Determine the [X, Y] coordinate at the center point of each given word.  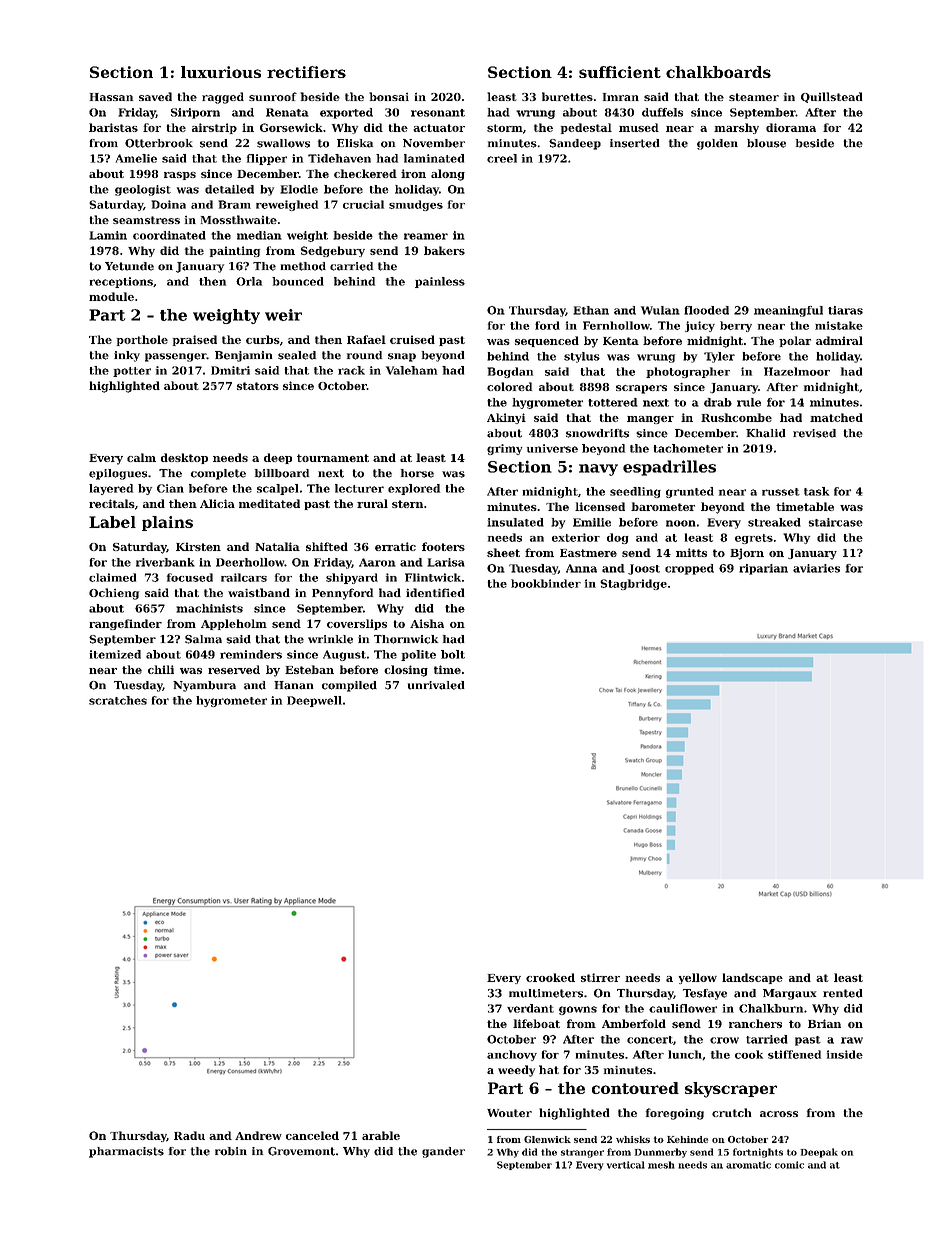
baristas [113, 127]
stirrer [600, 977]
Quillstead [832, 97]
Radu [189, 1135]
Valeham [411, 370]
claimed [112, 577]
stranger [582, 1153]
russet [781, 492]
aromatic [748, 1165]
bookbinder [546, 583]
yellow [697, 978]
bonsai [389, 96]
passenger [176, 357]
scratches [118, 700]
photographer [688, 372]
